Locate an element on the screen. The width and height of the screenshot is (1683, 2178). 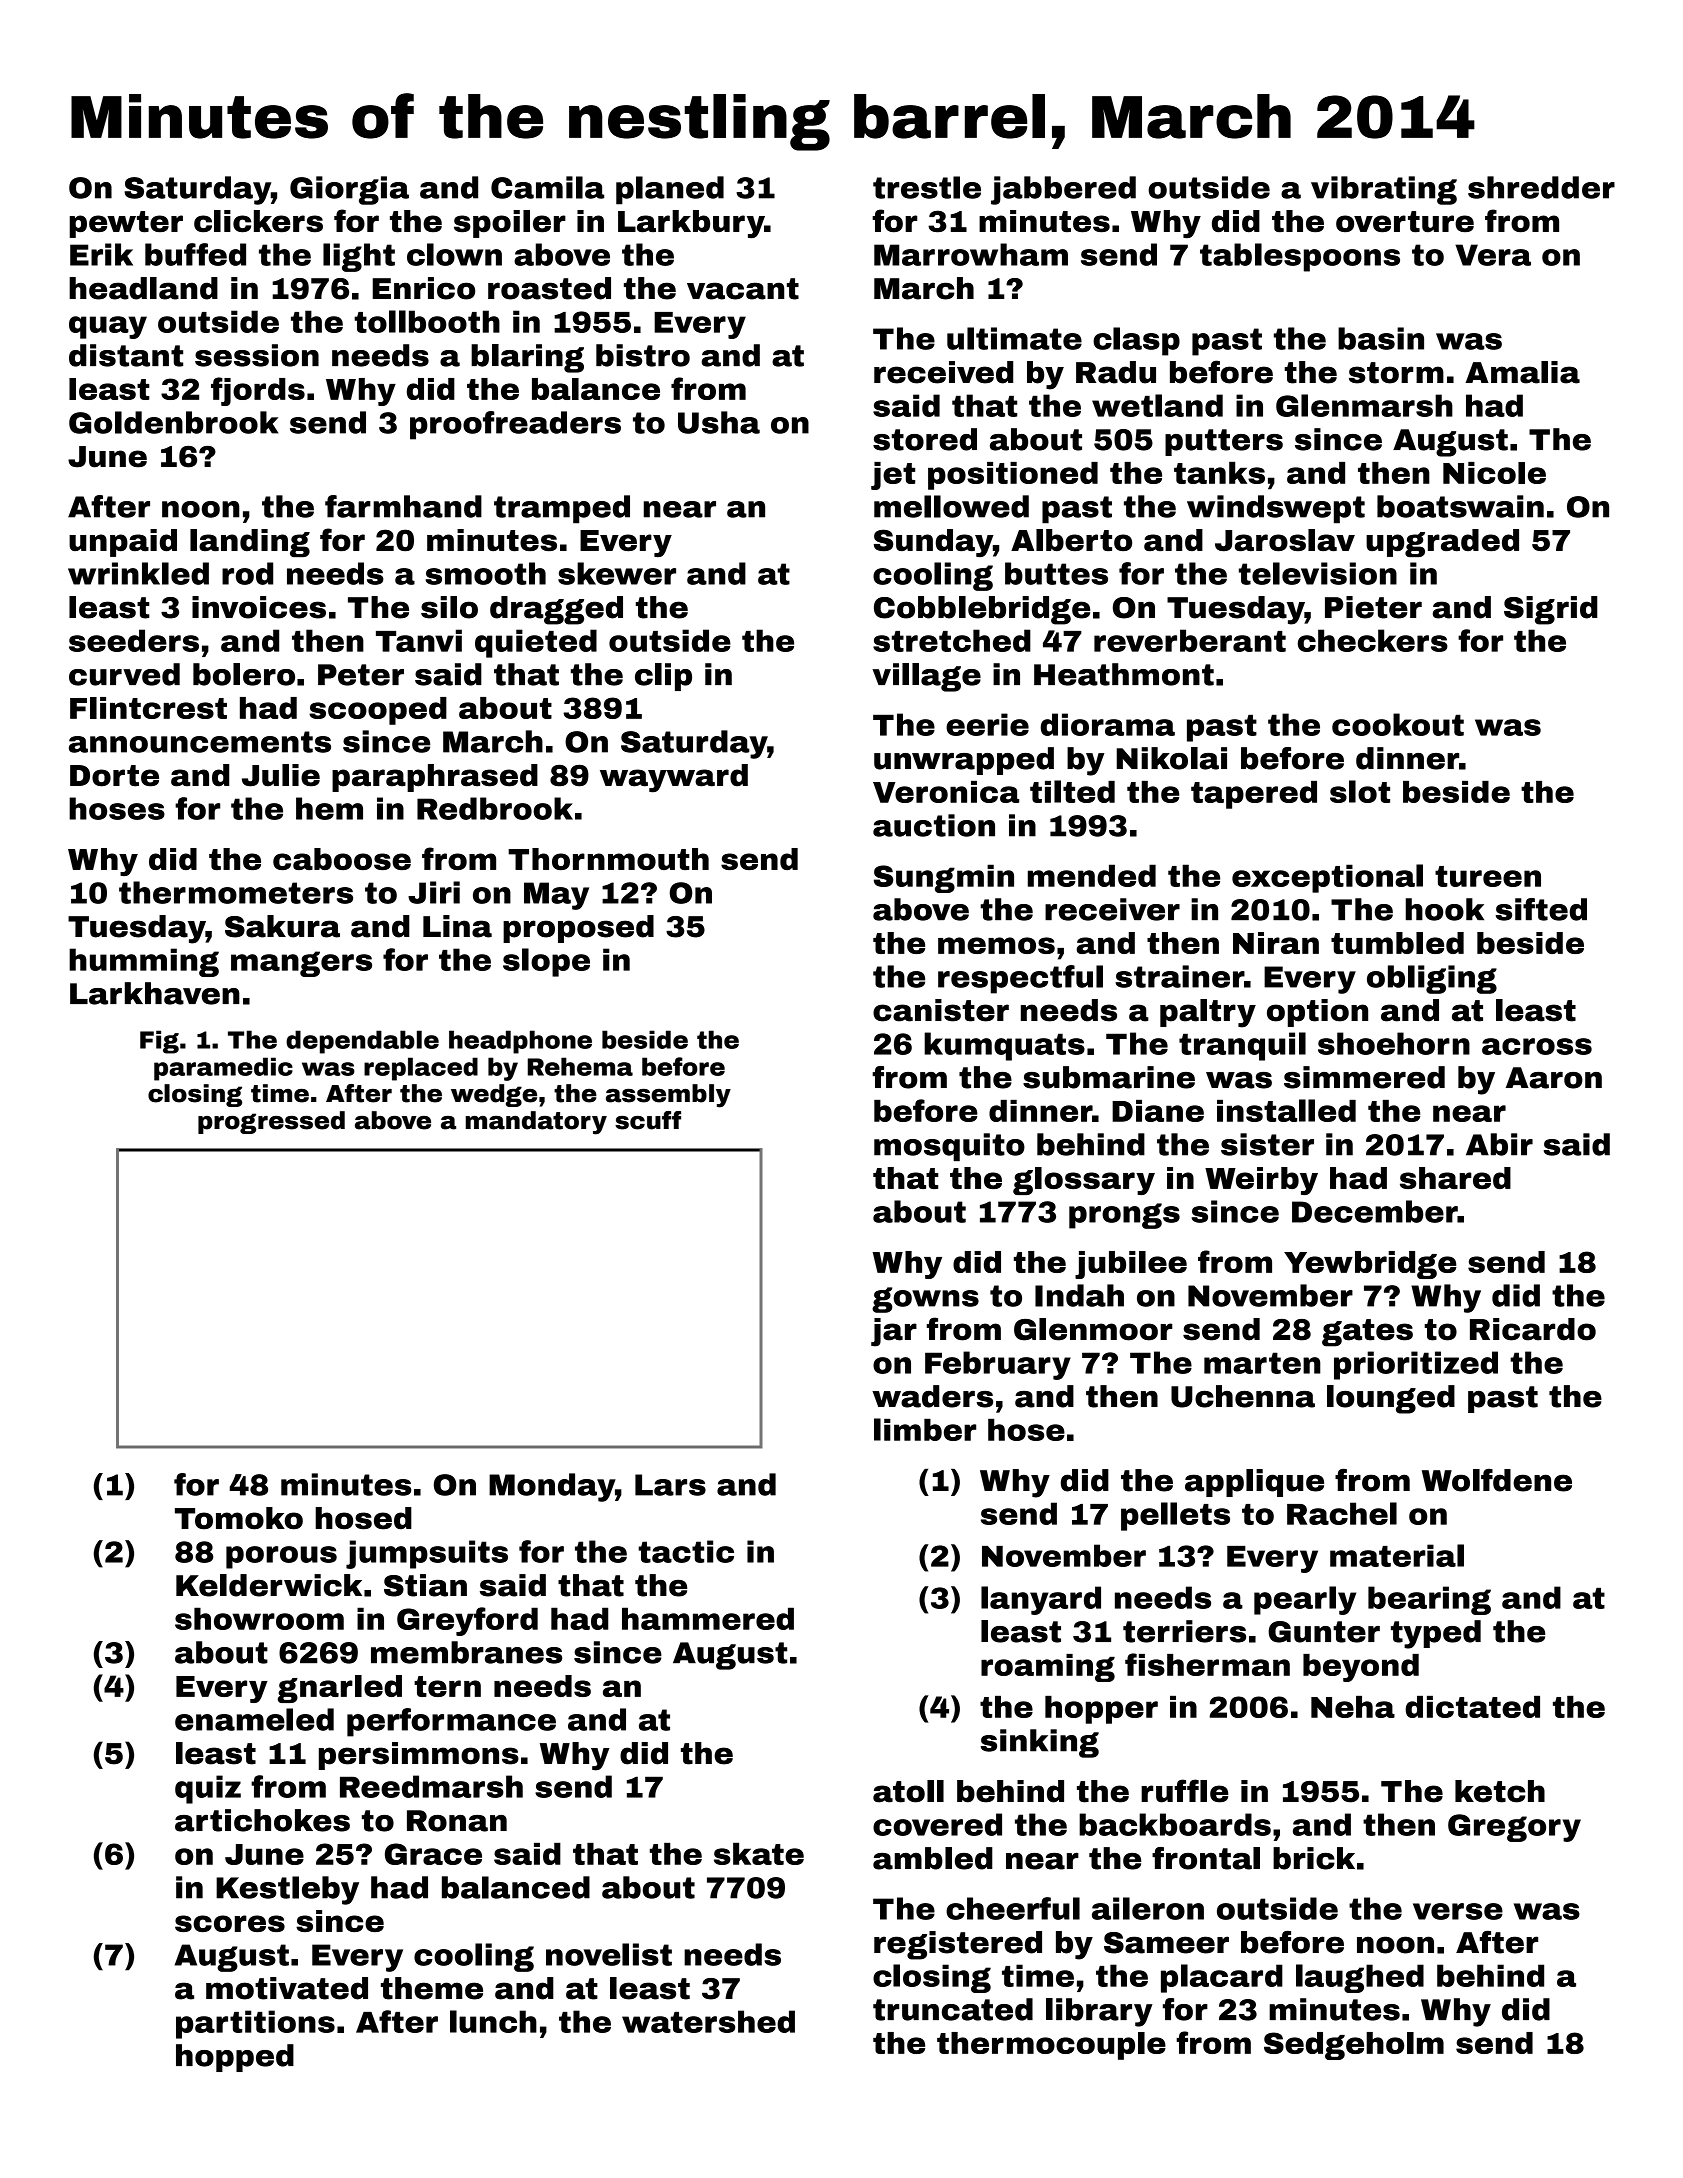
limber is located at coordinates (925, 1429).
